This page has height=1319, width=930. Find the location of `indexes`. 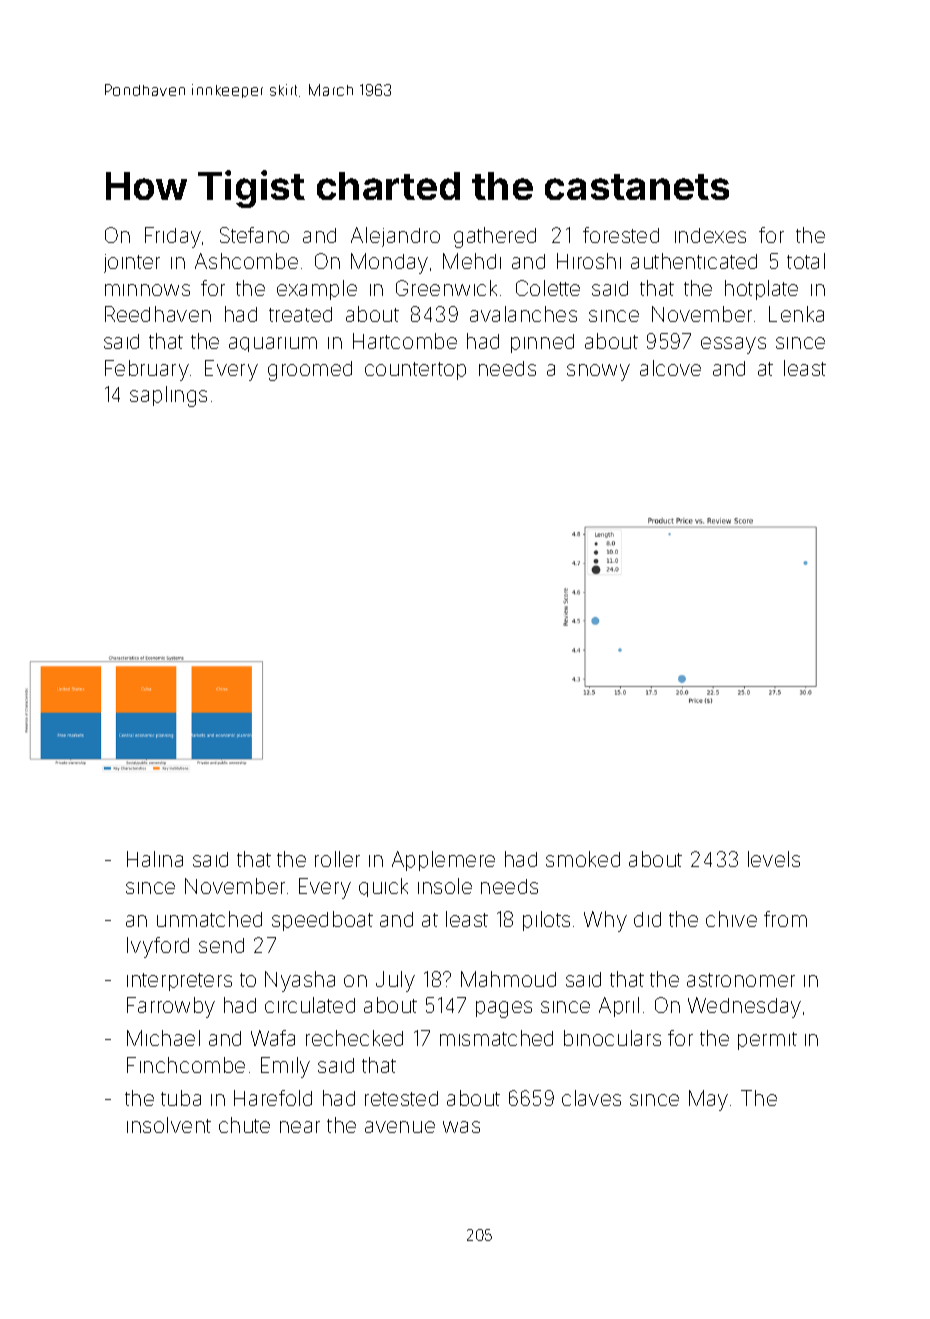

indexes is located at coordinates (710, 235).
